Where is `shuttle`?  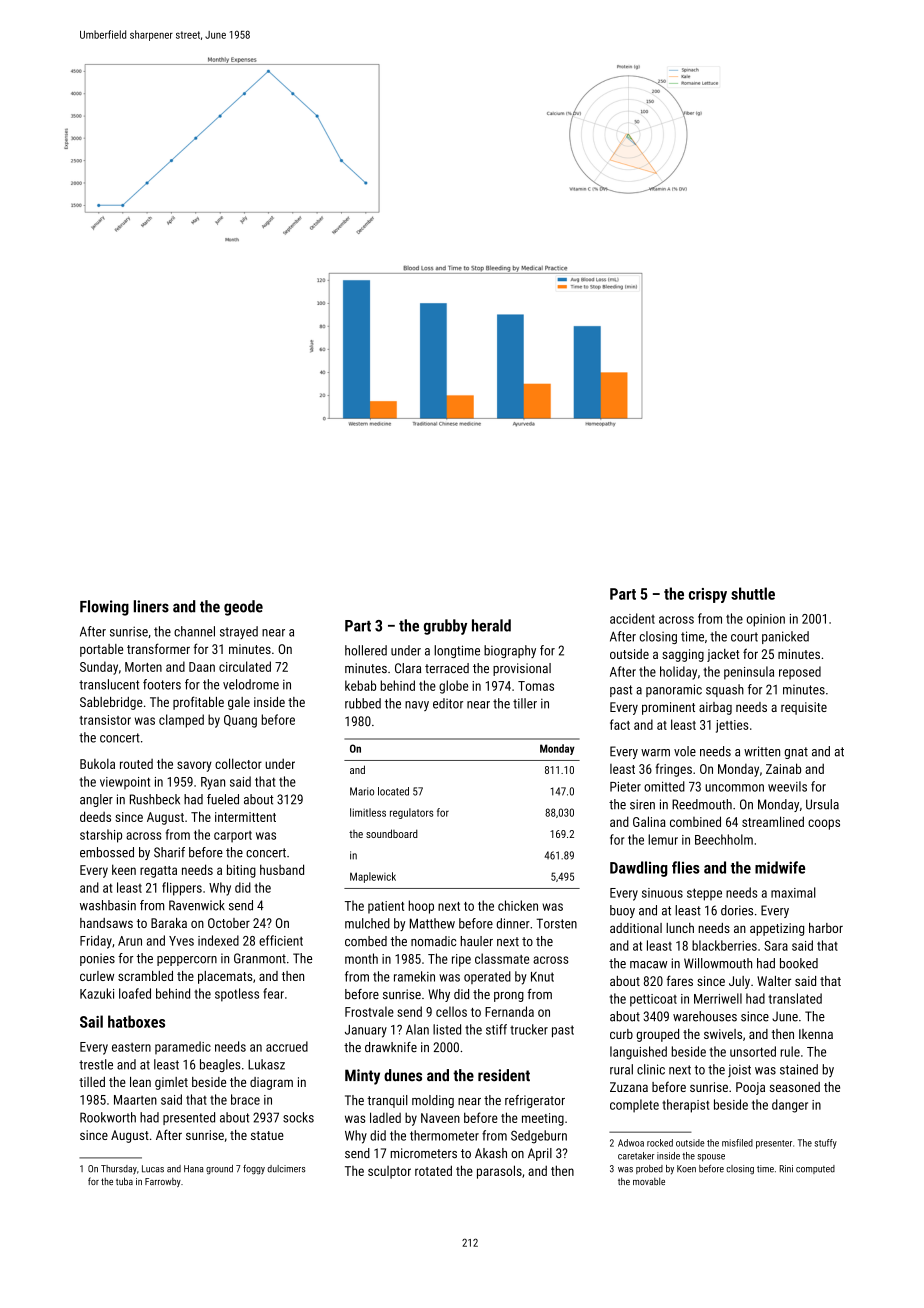
shuttle is located at coordinates (753, 593).
